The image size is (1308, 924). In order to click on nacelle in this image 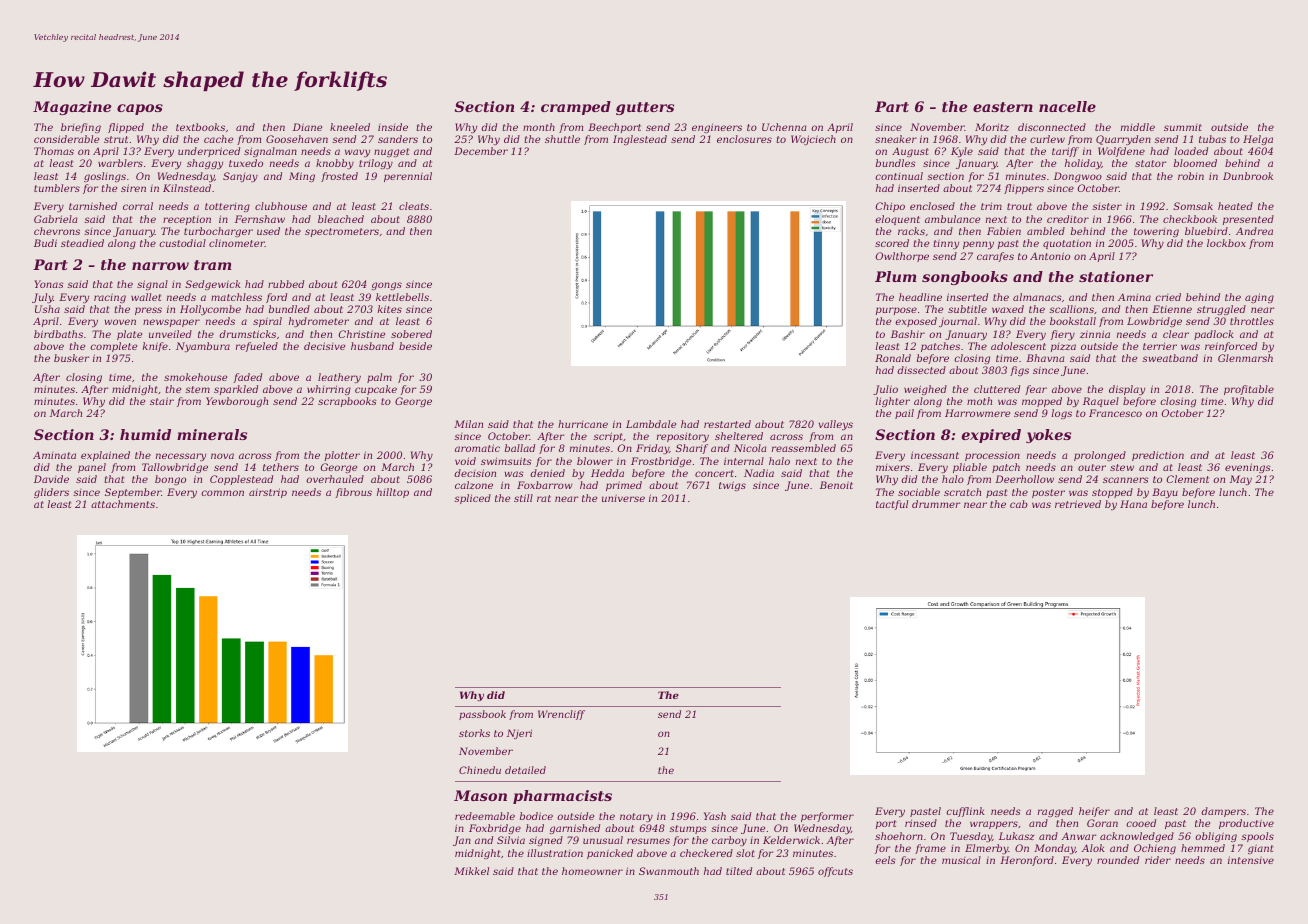, I will do `click(1067, 106)`.
